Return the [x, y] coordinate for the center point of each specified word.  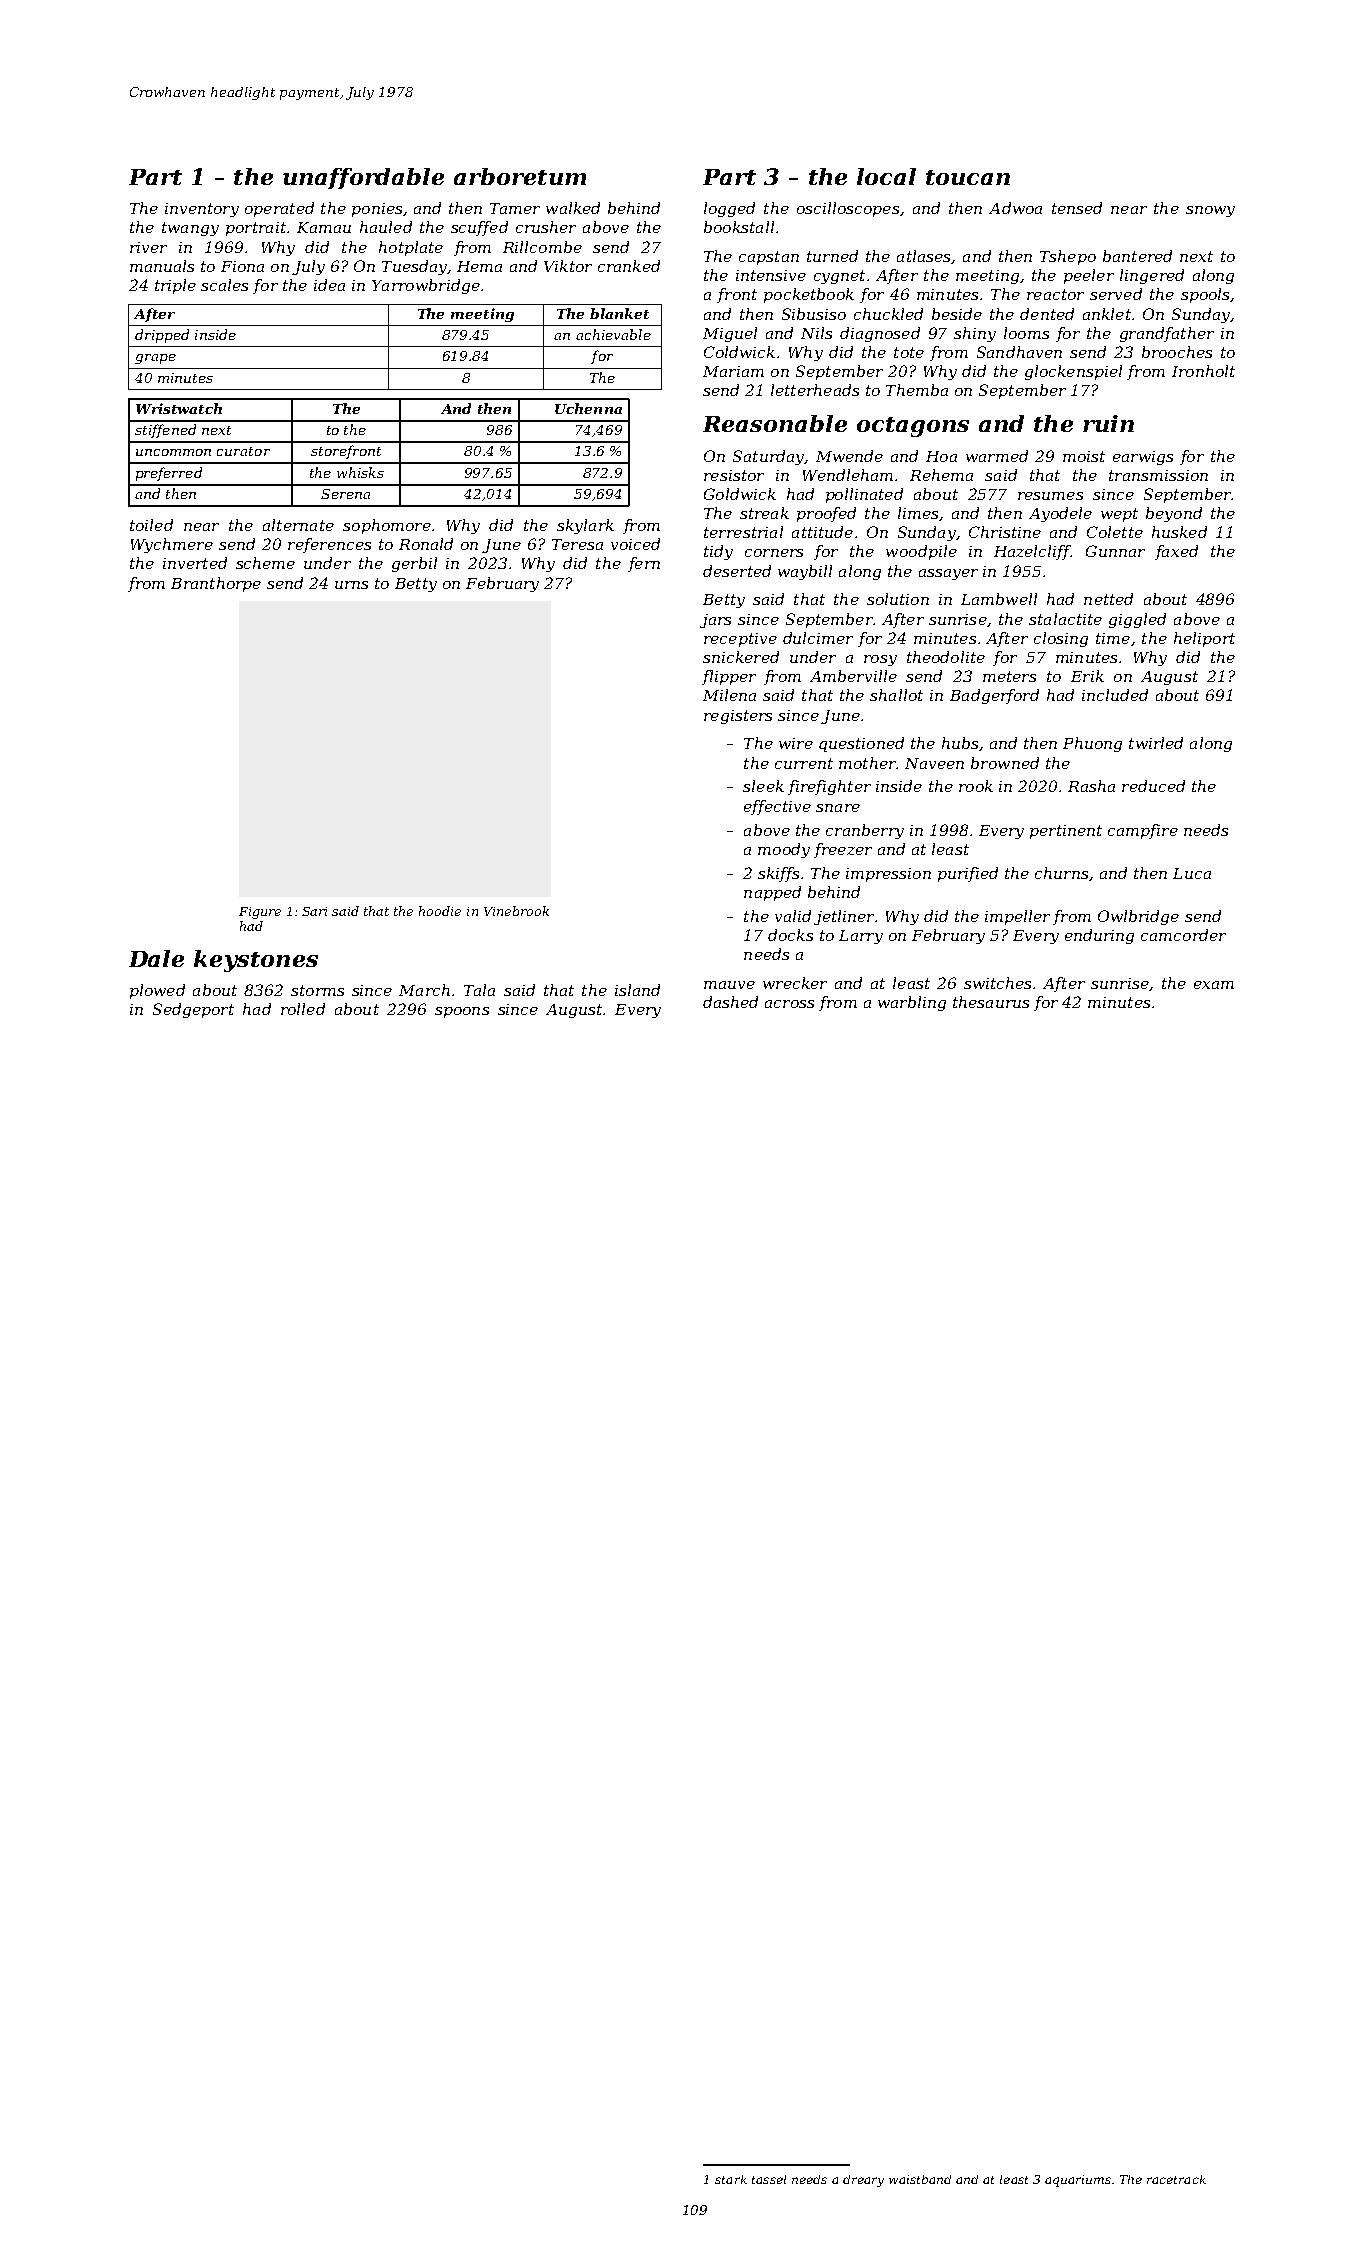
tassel [769, 2179]
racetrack [1176, 2179]
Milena [729, 695]
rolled [303, 1009]
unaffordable [363, 178]
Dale [156, 958]
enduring [1099, 936]
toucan [968, 177]
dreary [863, 2181]
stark [731, 2179]
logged [729, 209]
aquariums [1078, 2181]
